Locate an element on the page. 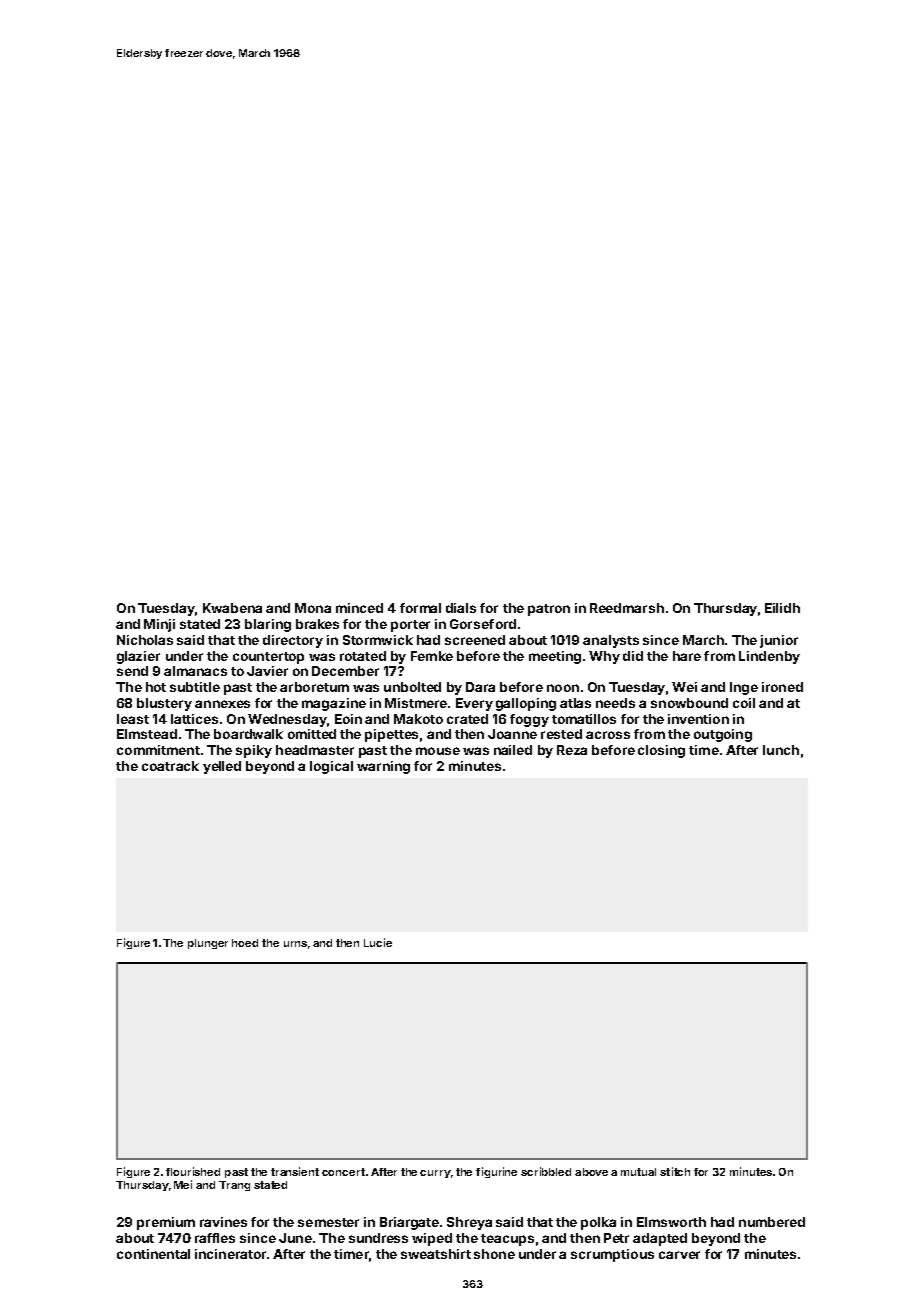 This page has width=924, height=1308. Trang is located at coordinates (234, 1186).
